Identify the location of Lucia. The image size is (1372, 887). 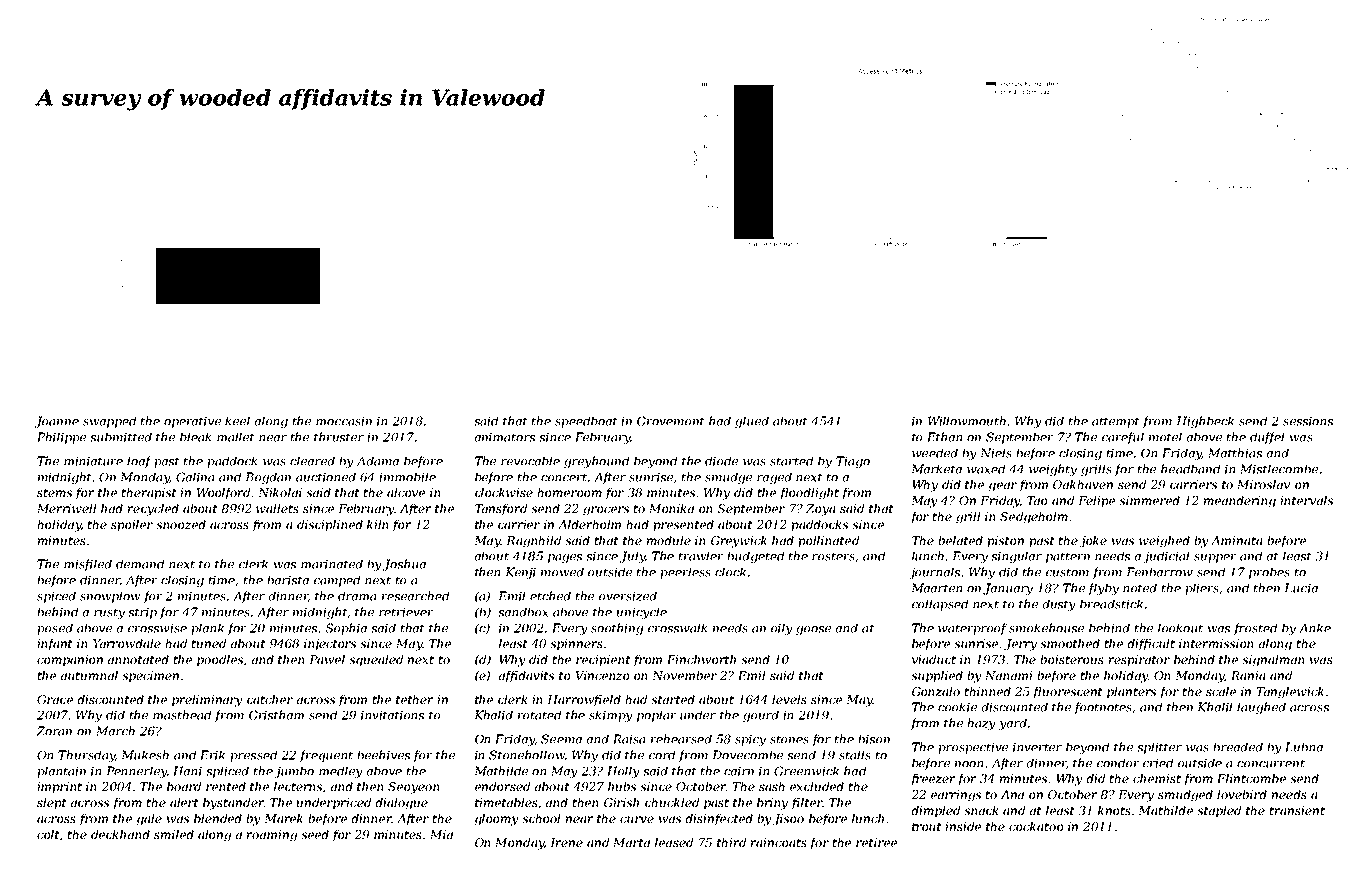
(1301, 588).
